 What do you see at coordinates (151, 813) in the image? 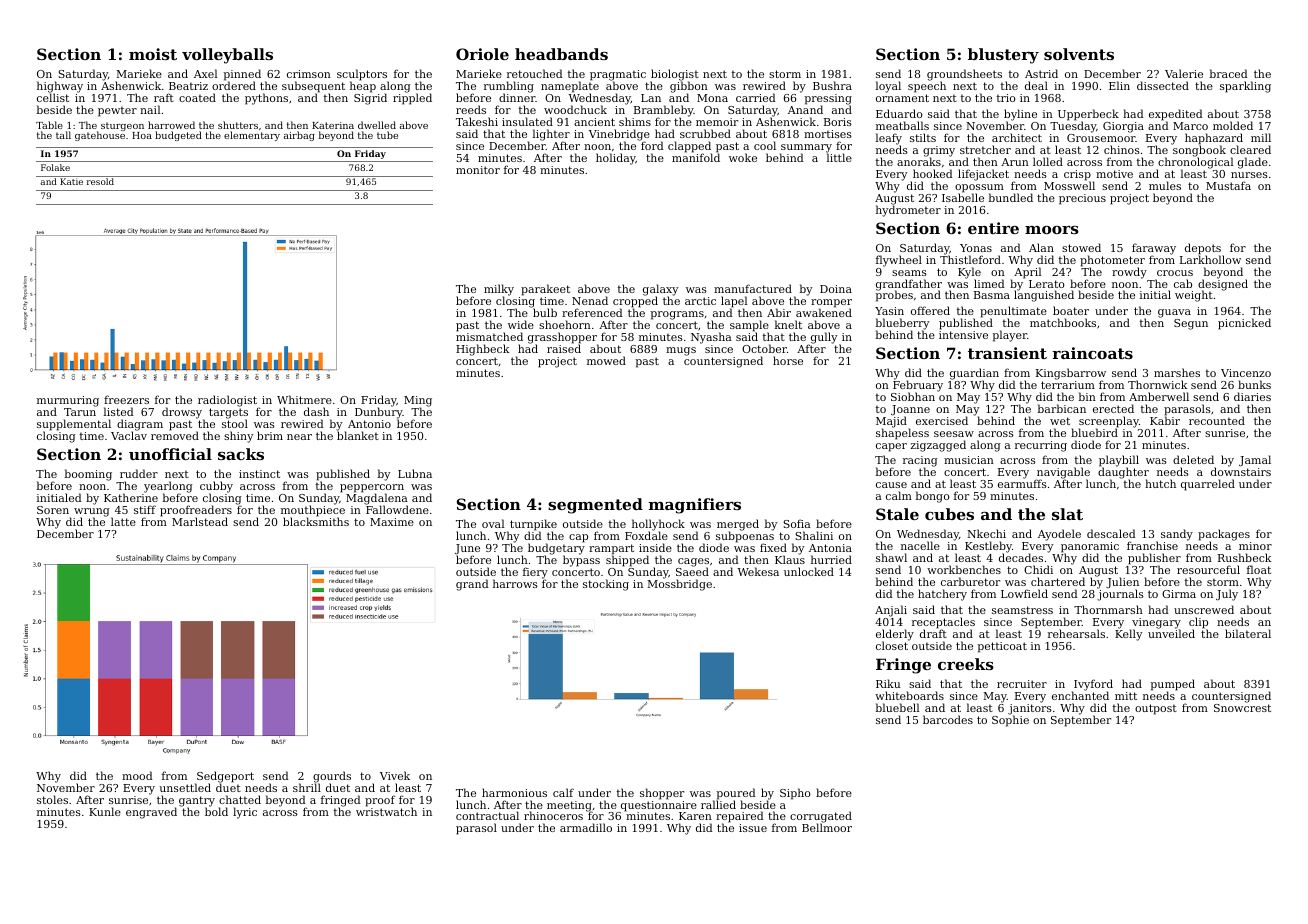
I see `engraved` at bounding box center [151, 813].
